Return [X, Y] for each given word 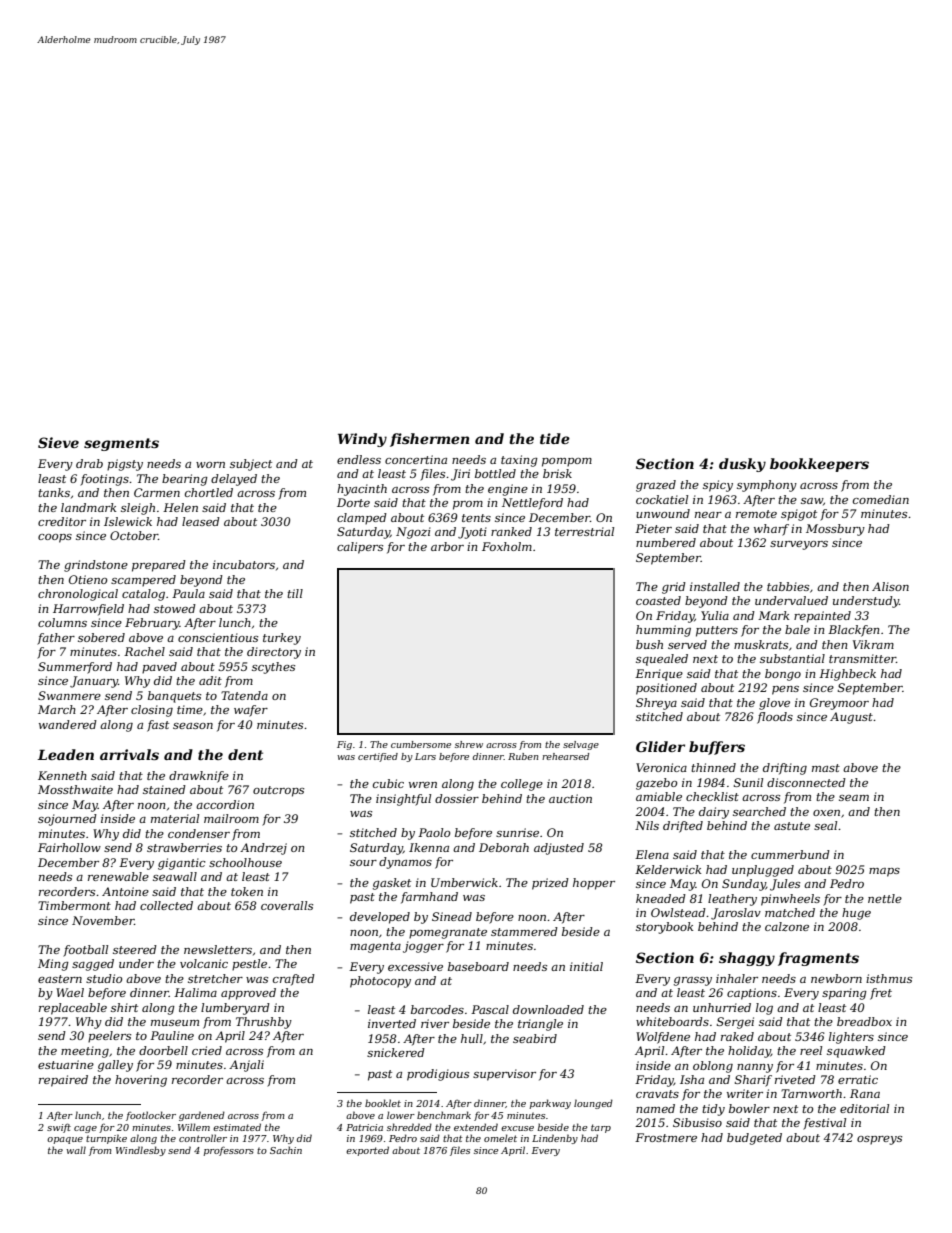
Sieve [58, 442]
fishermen [429, 440]
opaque [65, 1140]
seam [854, 798]
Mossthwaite [75, 789]
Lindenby [555, 1139]
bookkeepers [819, 465]
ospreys [879, 1140]
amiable [659, 796]
